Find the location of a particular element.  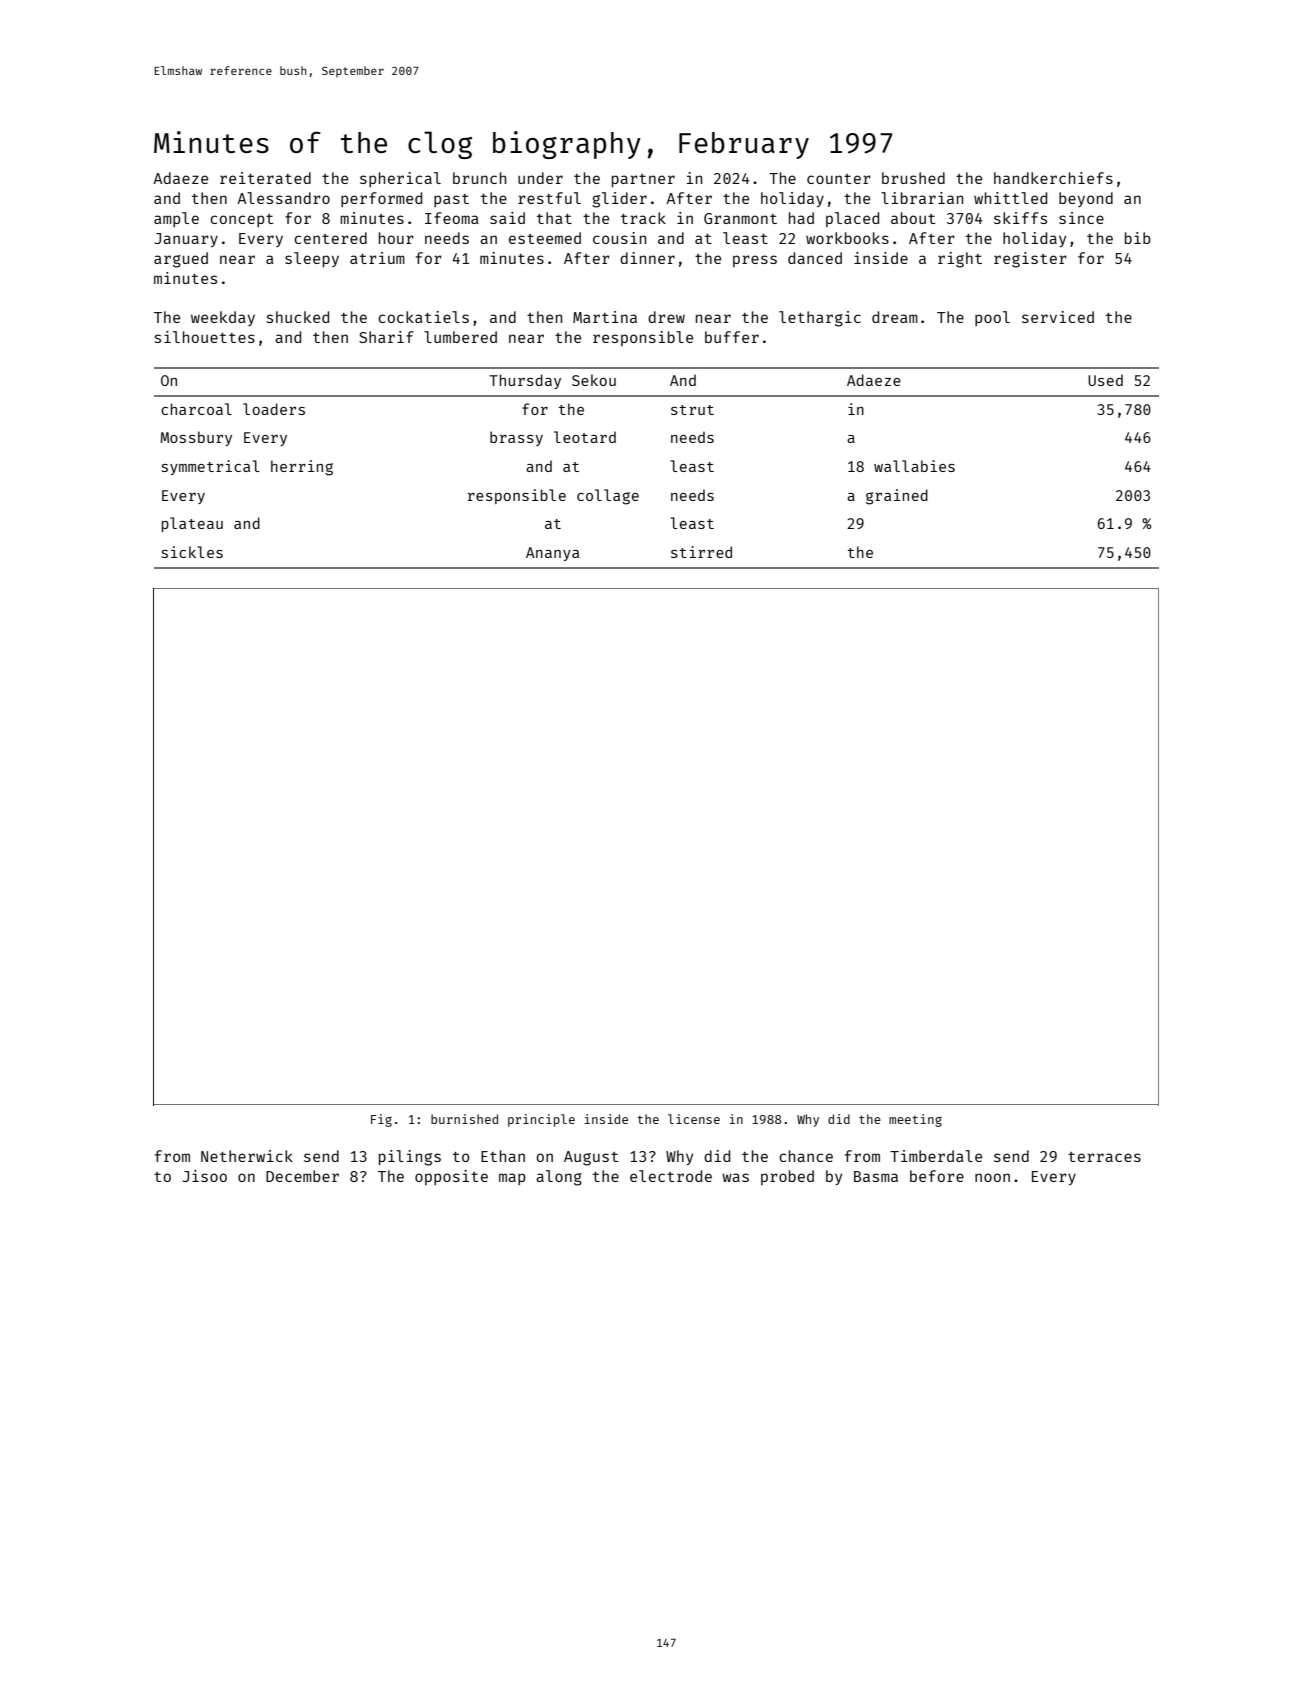

opposite is located at coordinates (451, 1177).
